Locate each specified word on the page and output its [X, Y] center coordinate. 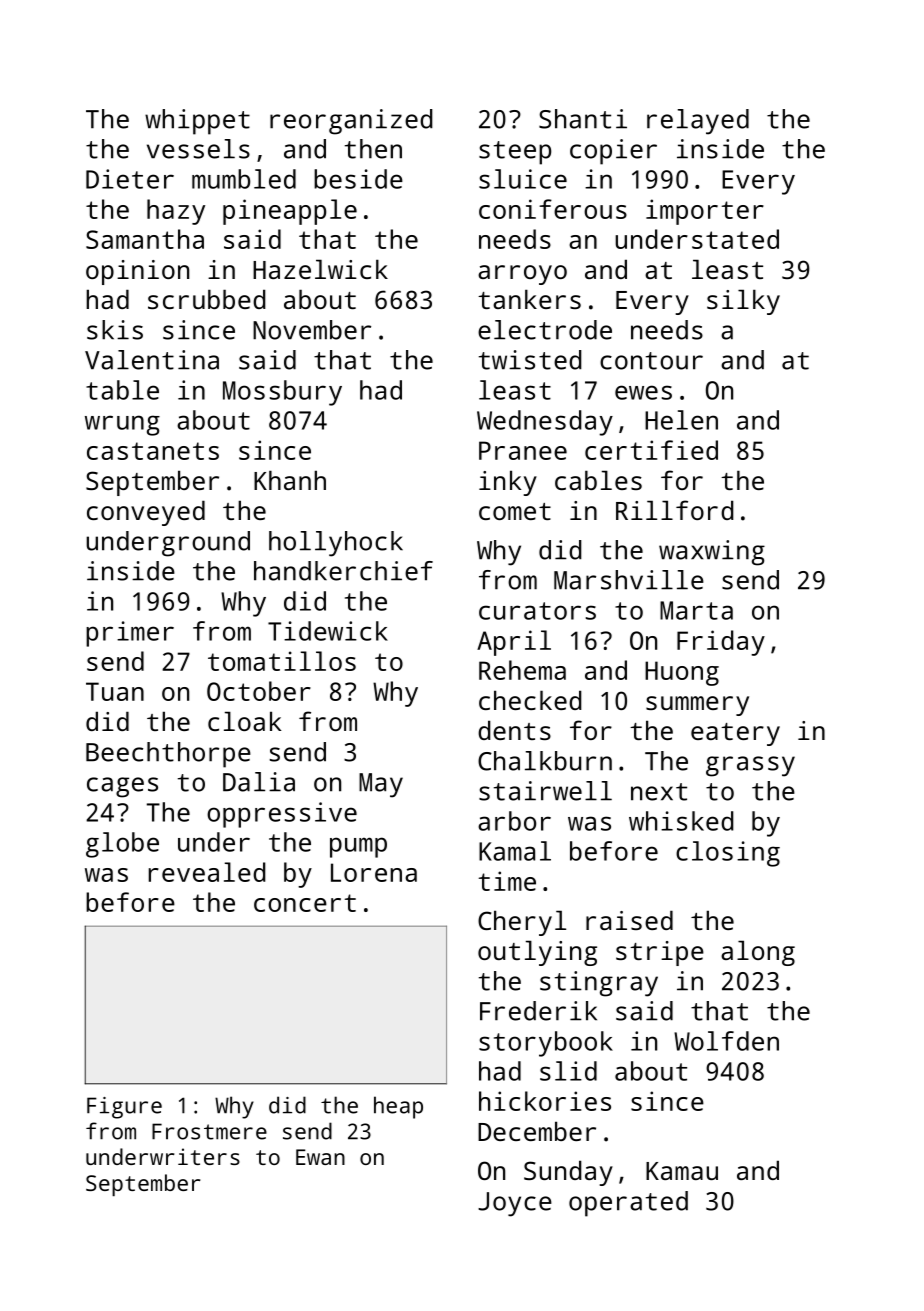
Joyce [515, 1204]
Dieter [130, 179]
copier [613, 152]
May [381, 785]
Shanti [583, 119]
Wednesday [545, 423]
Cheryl [522, 923]
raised [629, 920]
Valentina [152, 360]
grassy [750, 766]
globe [122, 845]
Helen [681, 420]
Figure [124, 1108]
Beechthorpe [168, 755]
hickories [545, 1101]
